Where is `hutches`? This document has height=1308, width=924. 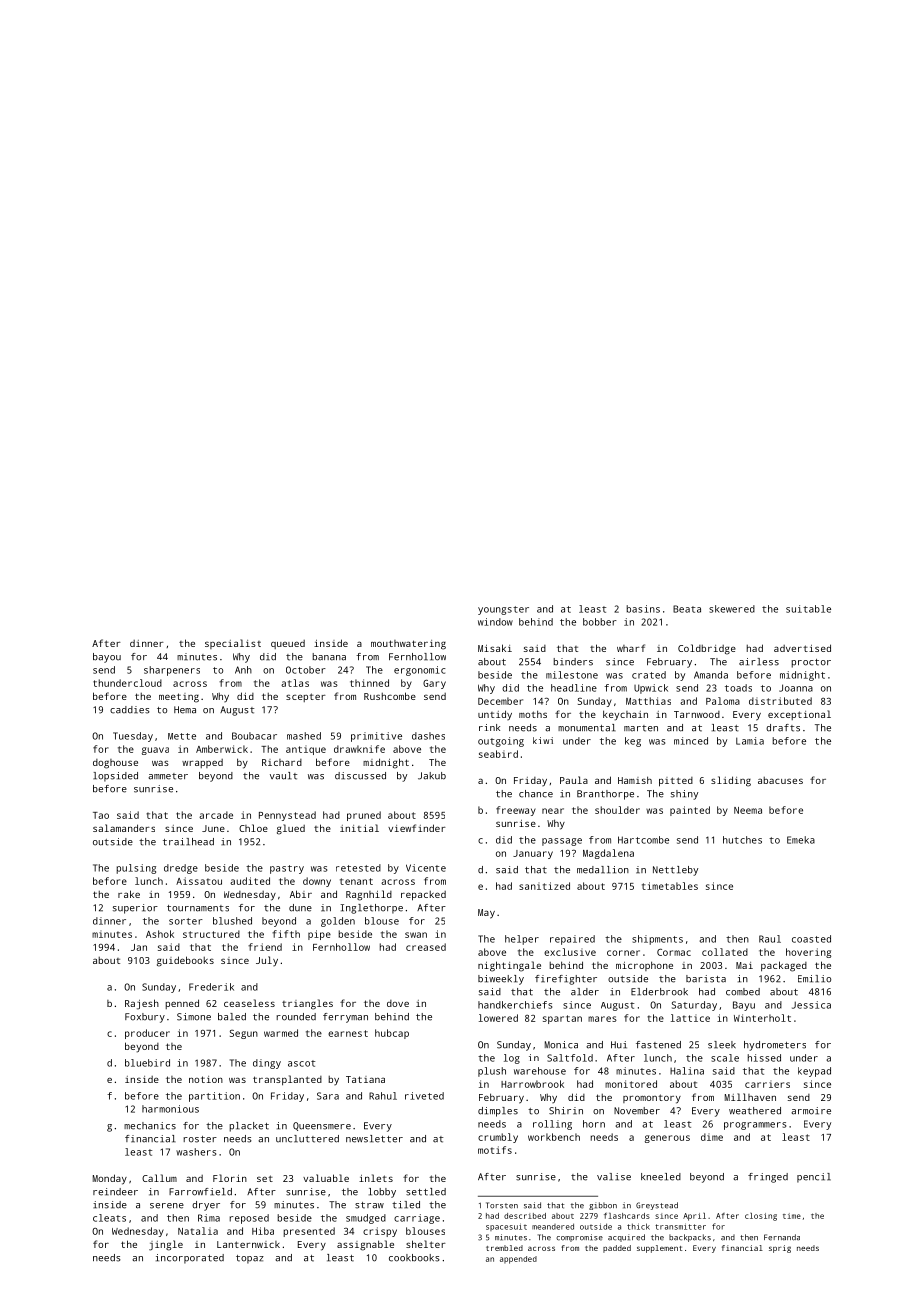 hutches is located at coordinates (742, 840).
